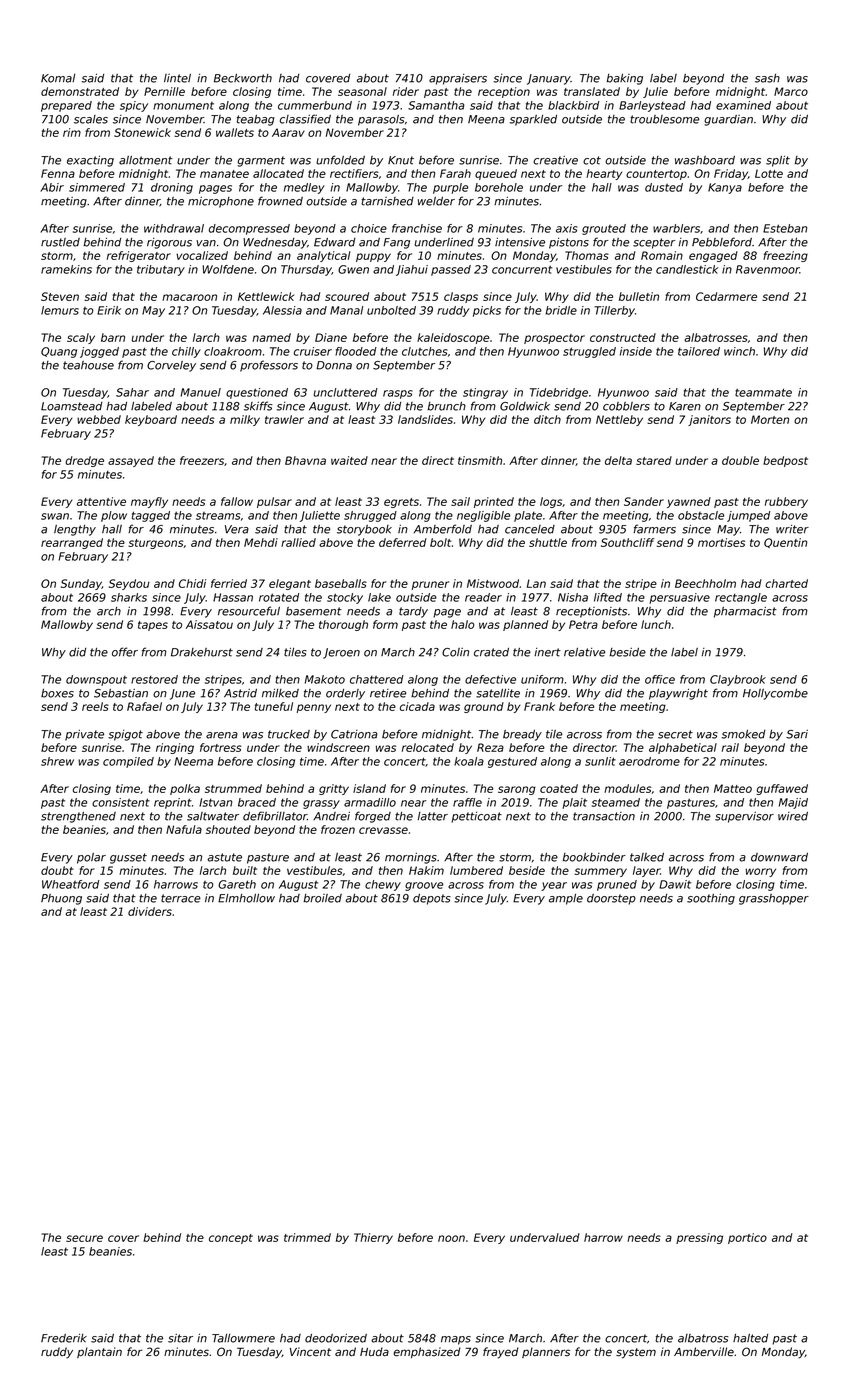  Describe the element at coordinates (84, 1238) in the image. I see `secure` at that location.
